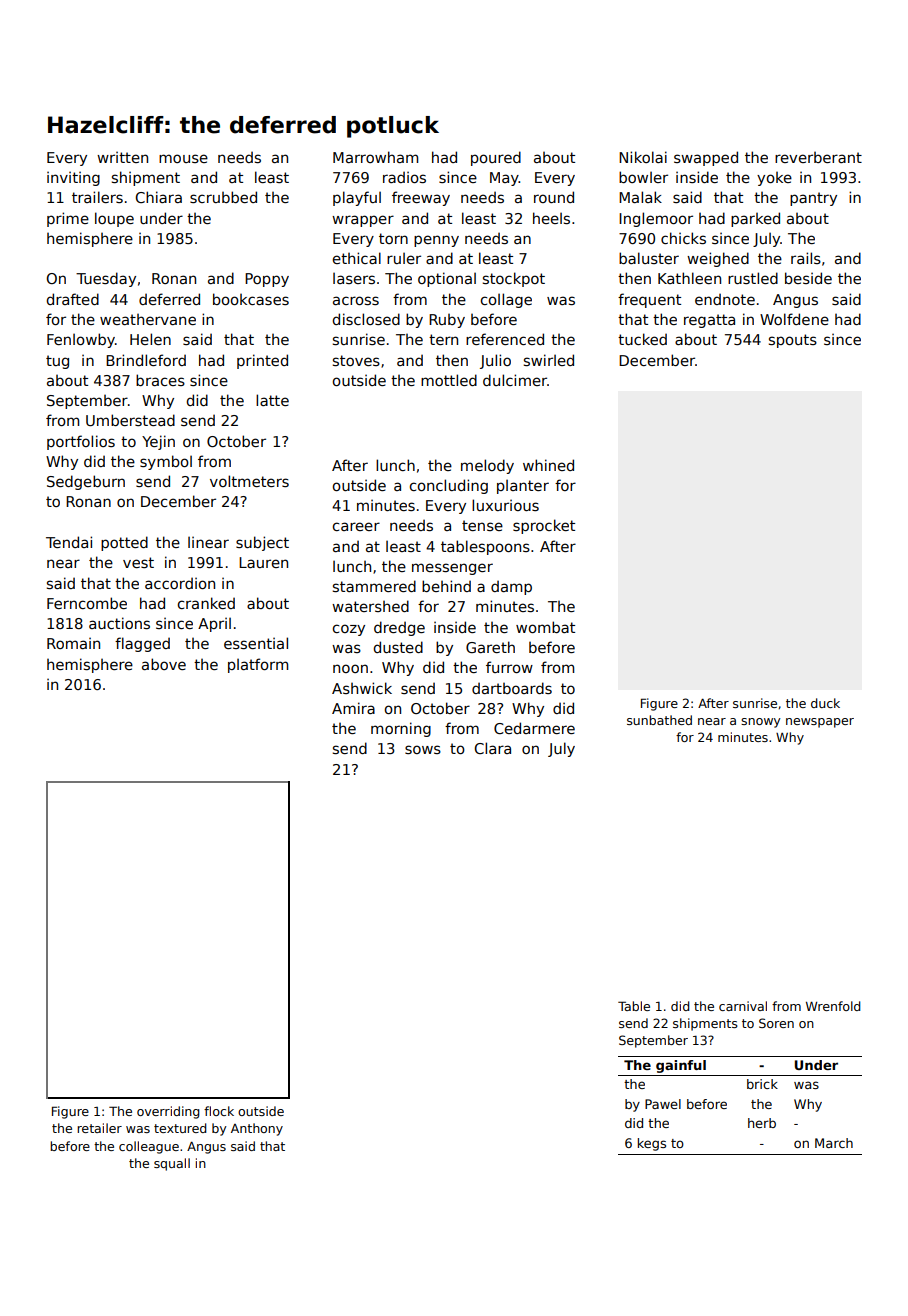 The width and height of the screenshot is (908, 1316). I want to click on Ruby, so click(447, 321).
